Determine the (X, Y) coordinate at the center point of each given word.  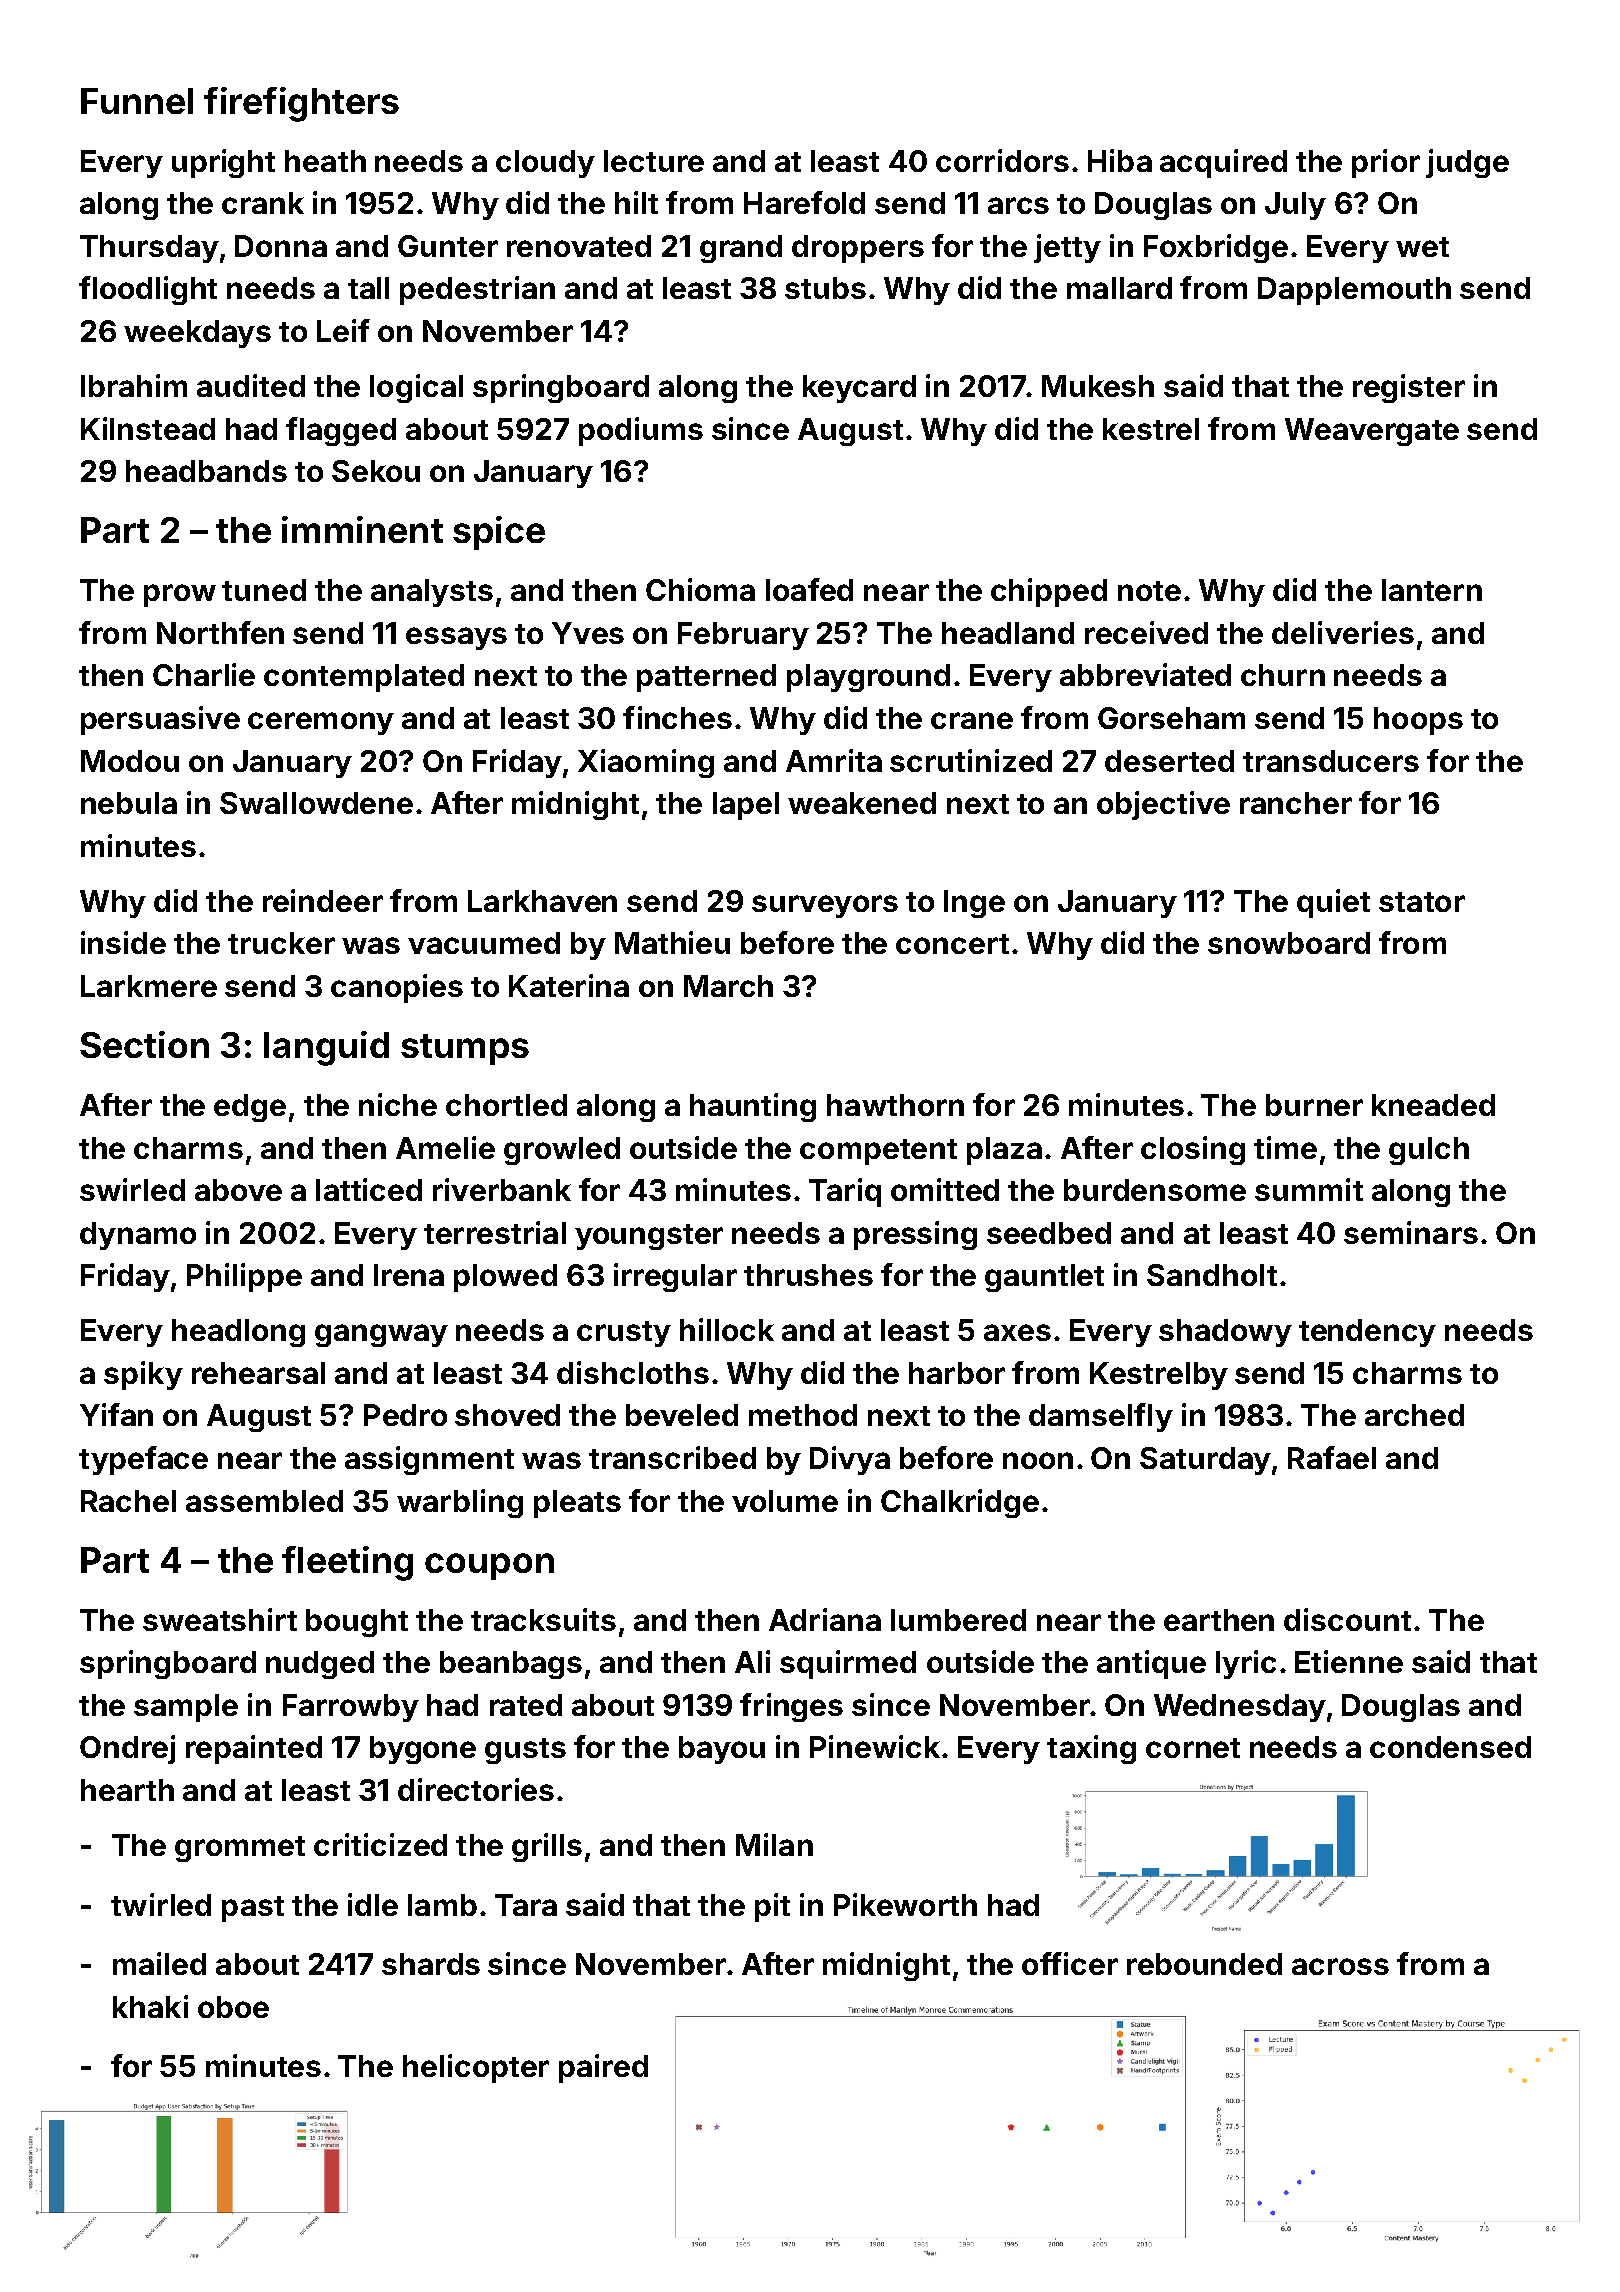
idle (373, 1904)
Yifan (116, 1414)
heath (325, 161)
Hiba (1120, 160)
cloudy (545, 164)
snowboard (1289, 943)
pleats (577, 1504)
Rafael (1332, 1457)
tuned (264, 590)
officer (1070, 1963)
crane (972, 720)
